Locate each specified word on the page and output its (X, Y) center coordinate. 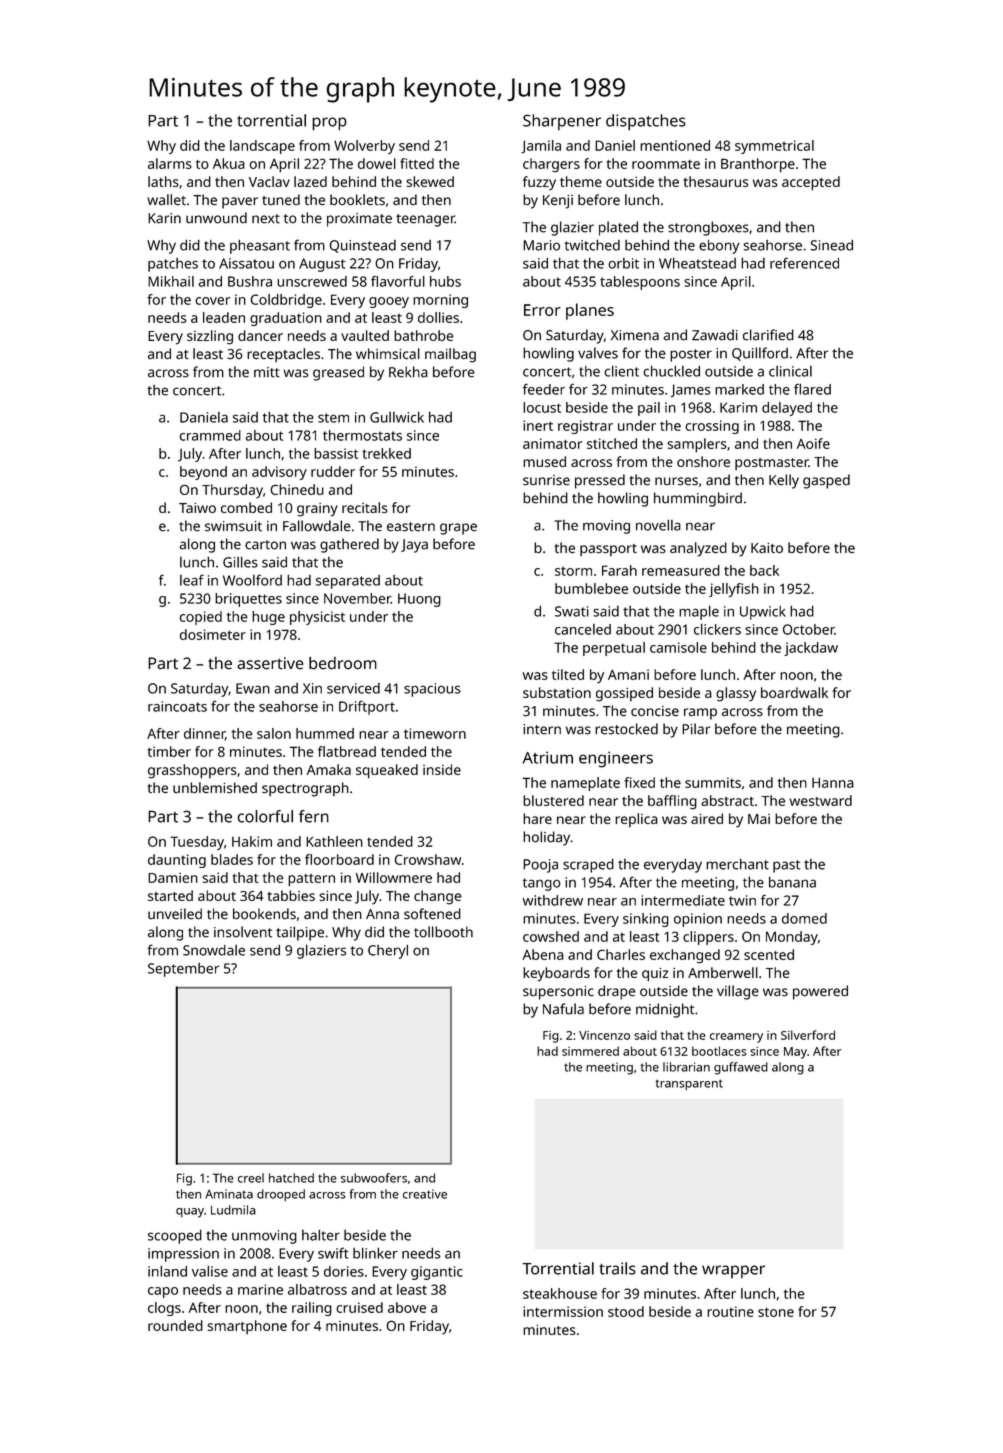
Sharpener (562, 122)
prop (329, 124)
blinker (375, 1253)
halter (321, 1235)
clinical (790, 371)
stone (776, 1312)
